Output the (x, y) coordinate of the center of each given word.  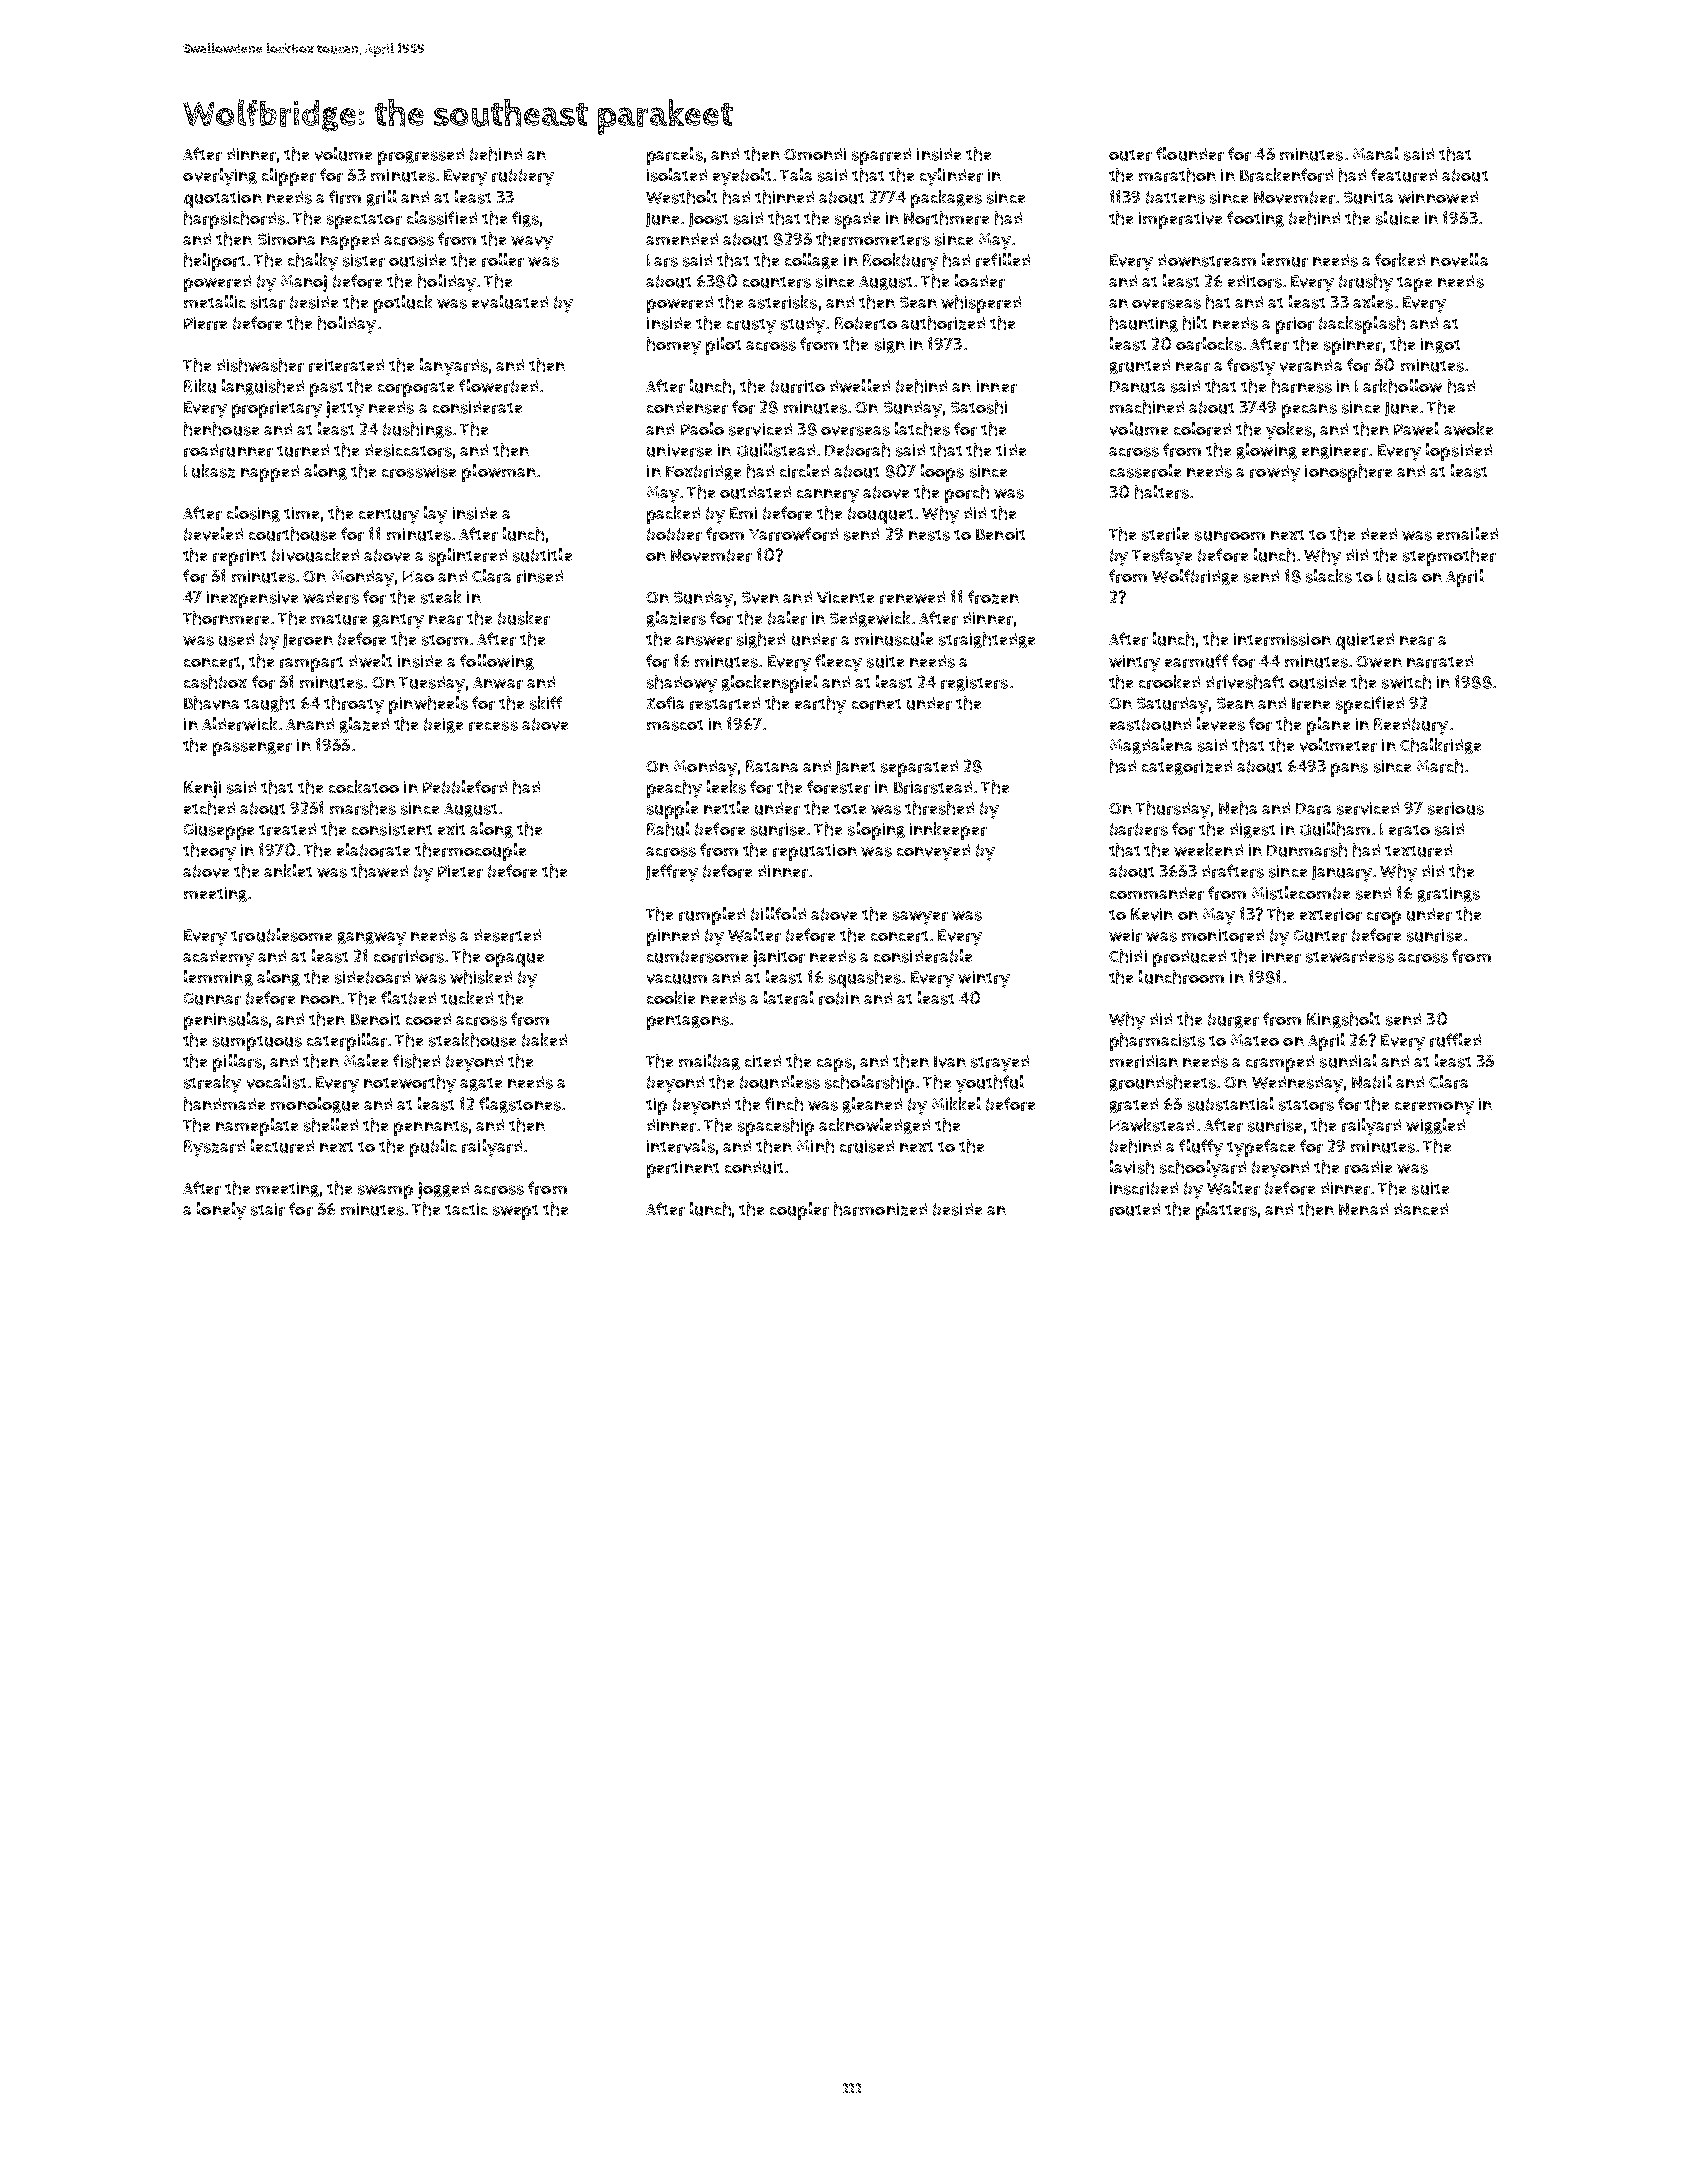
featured (1404, 175)
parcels (675, 156)
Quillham (1335, 829)
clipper (289, 177)
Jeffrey (672, 873)
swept (515, 1212)
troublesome (281, 935)
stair (268, 1209)
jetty (345, 409)
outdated (755, 492)
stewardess (1350, 956)
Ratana (772, 766)
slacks (1329, 576)
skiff (546, 703)
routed (1135, 1209)
